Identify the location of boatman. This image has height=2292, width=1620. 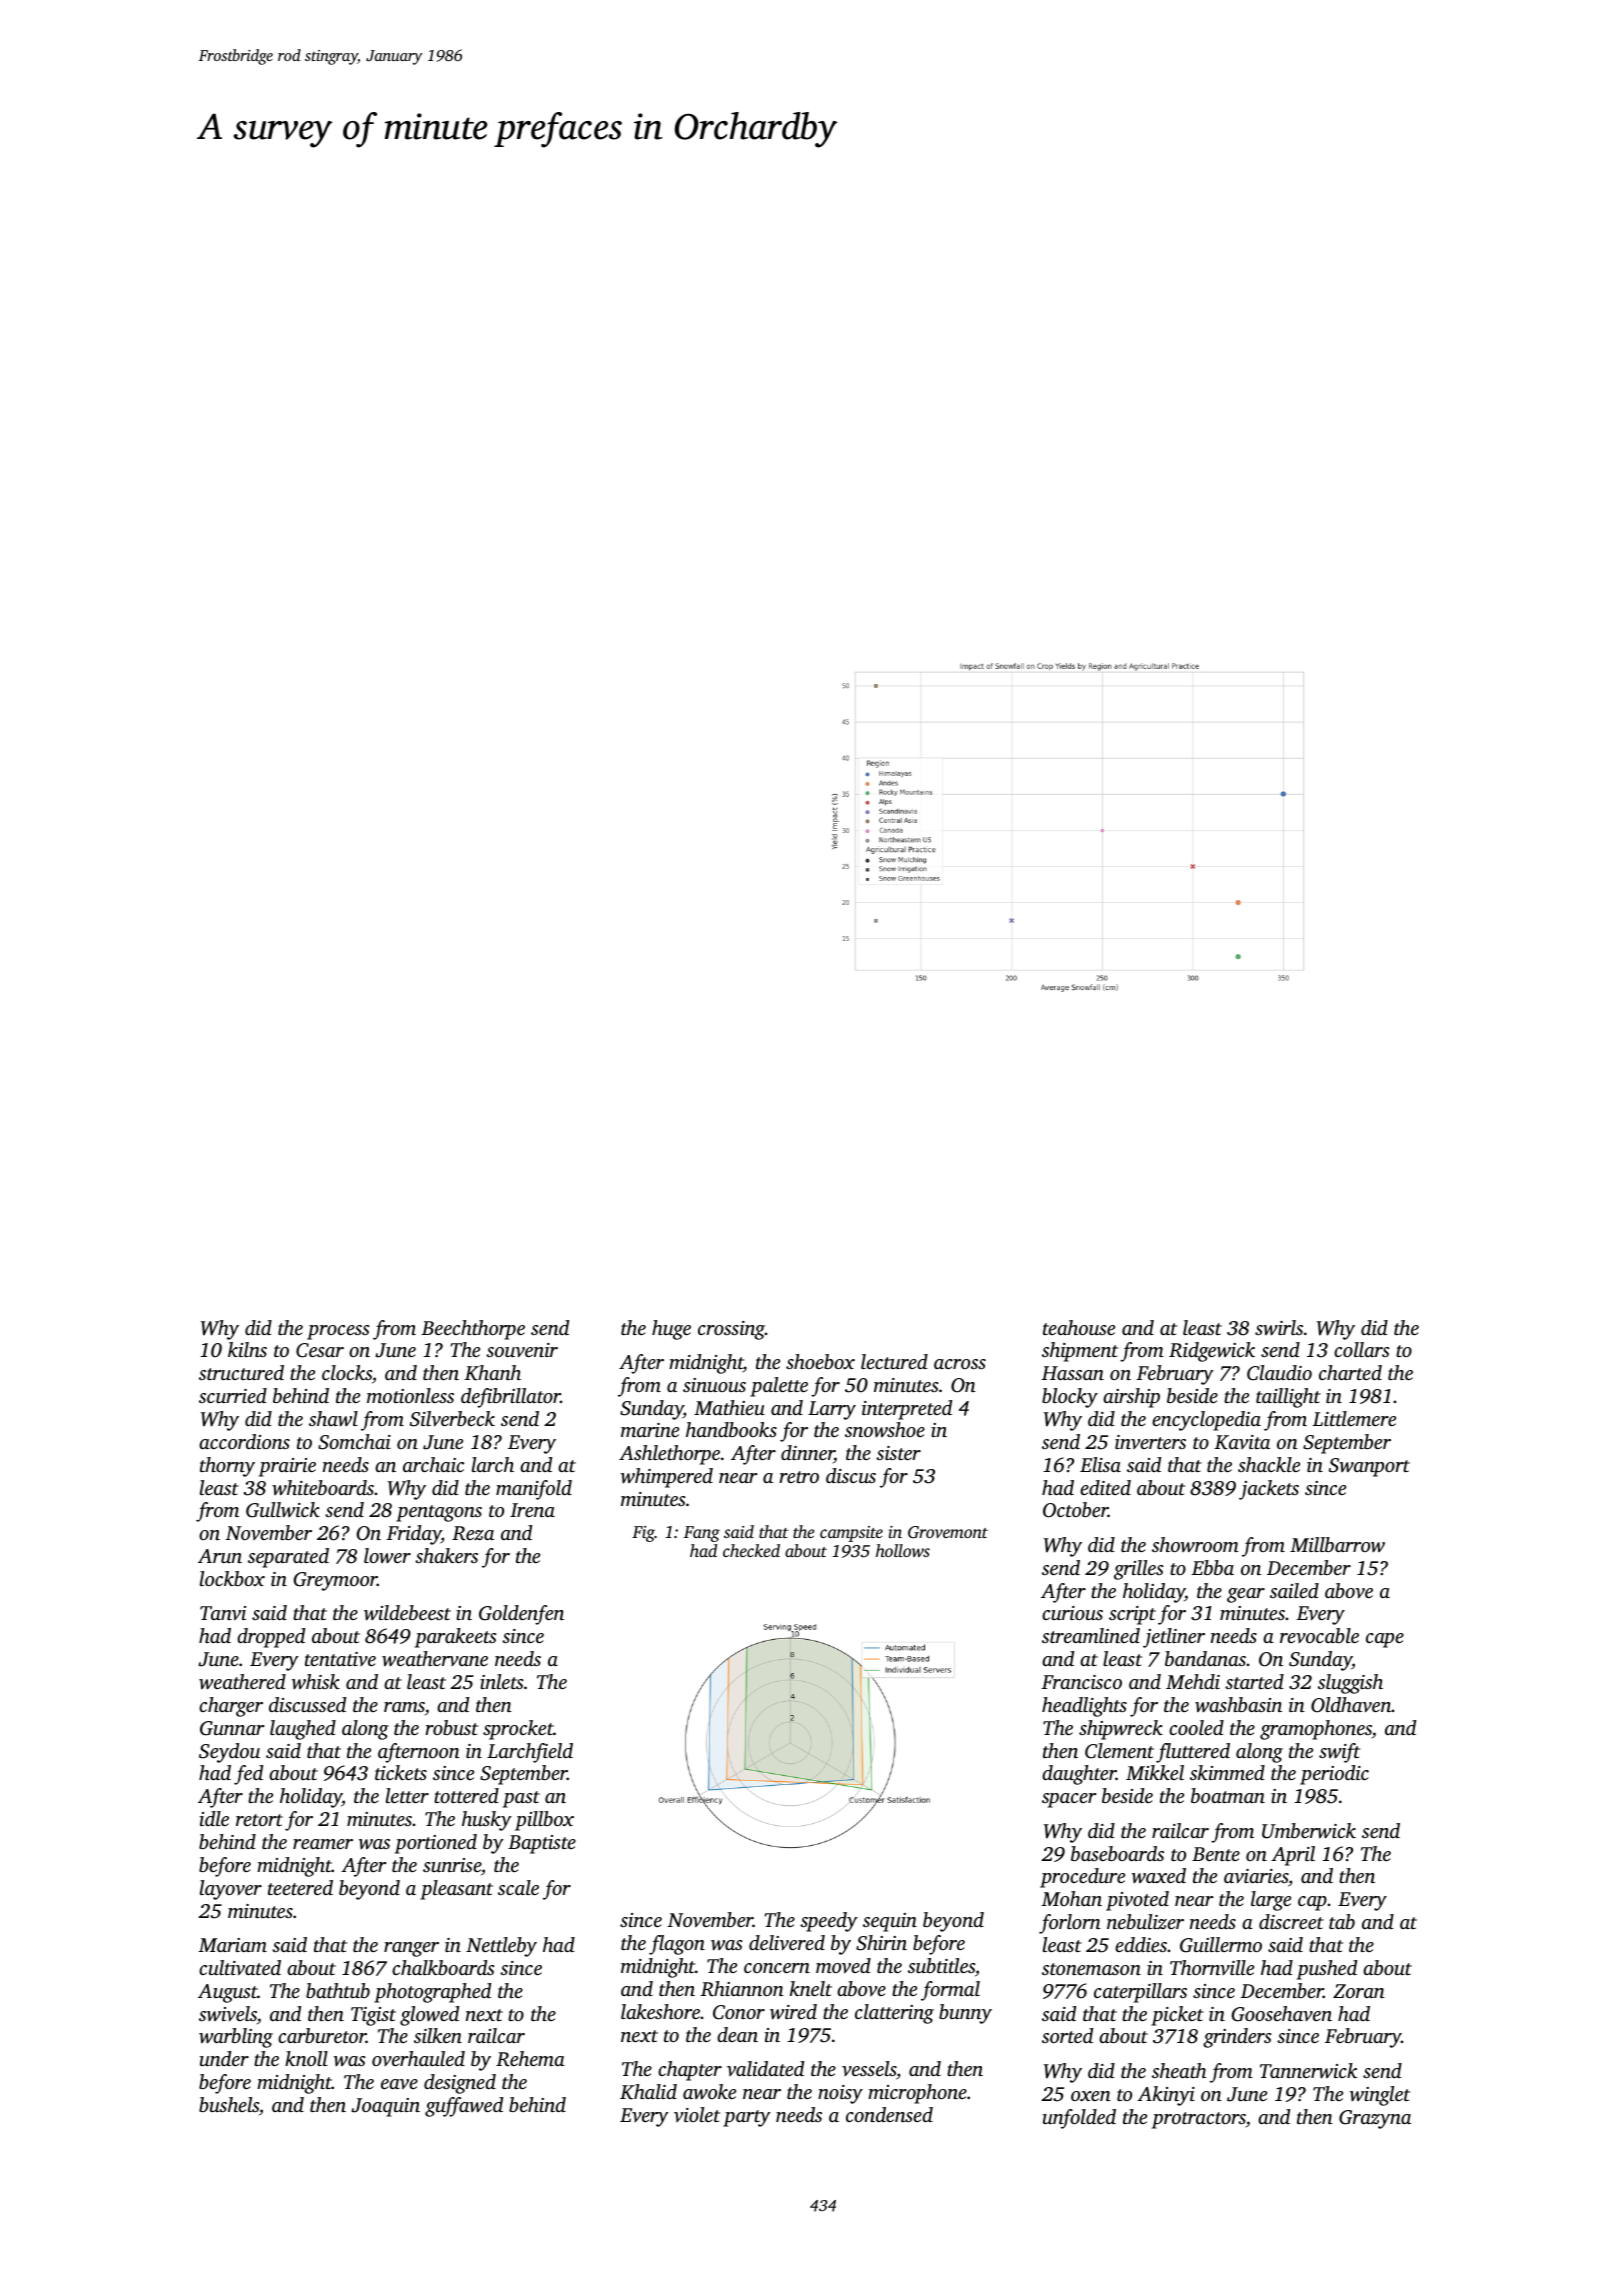
(1228, 1795).
